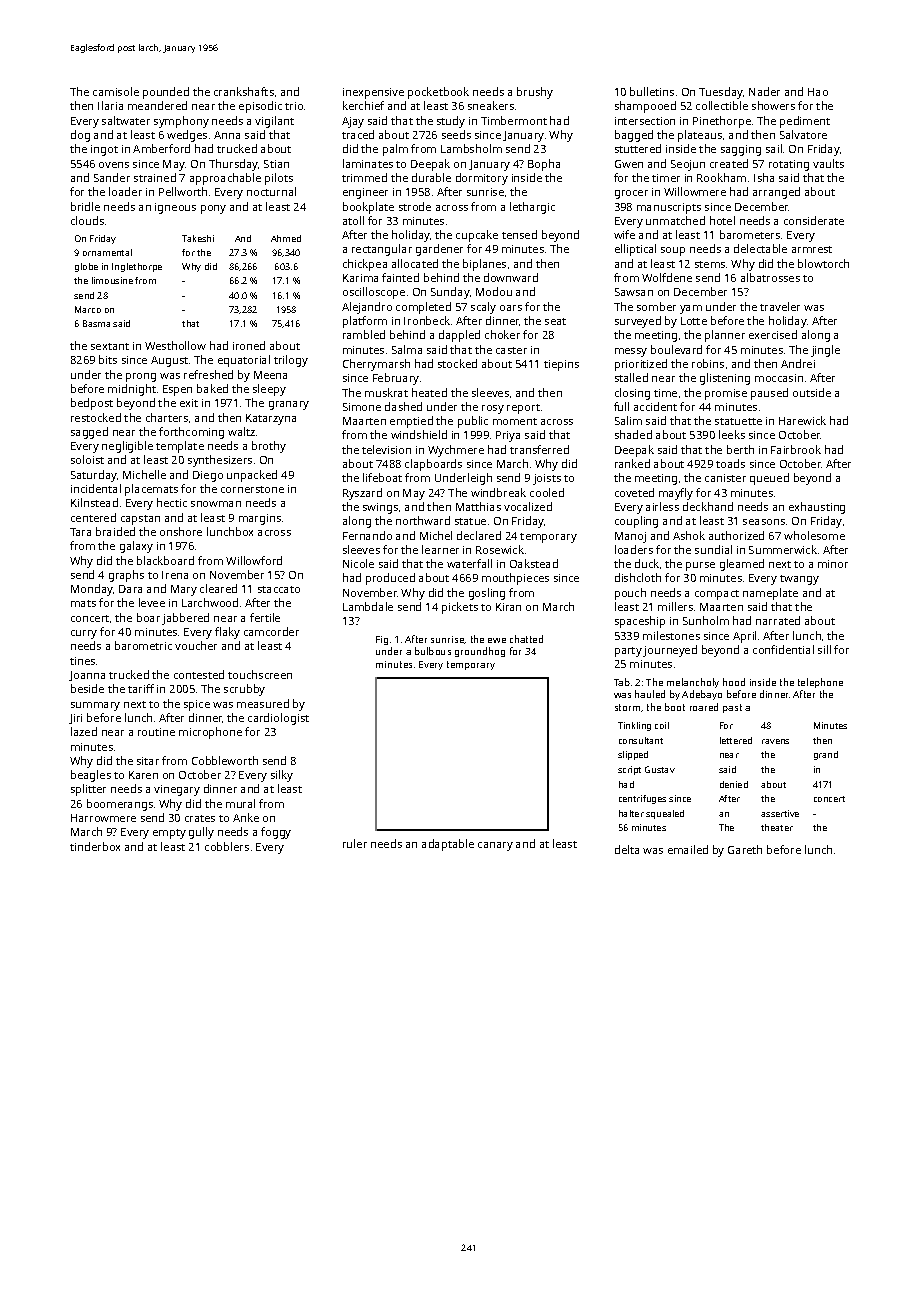 This document has width=924, height=1308. I want to click on waltz, so click(241, 431).
